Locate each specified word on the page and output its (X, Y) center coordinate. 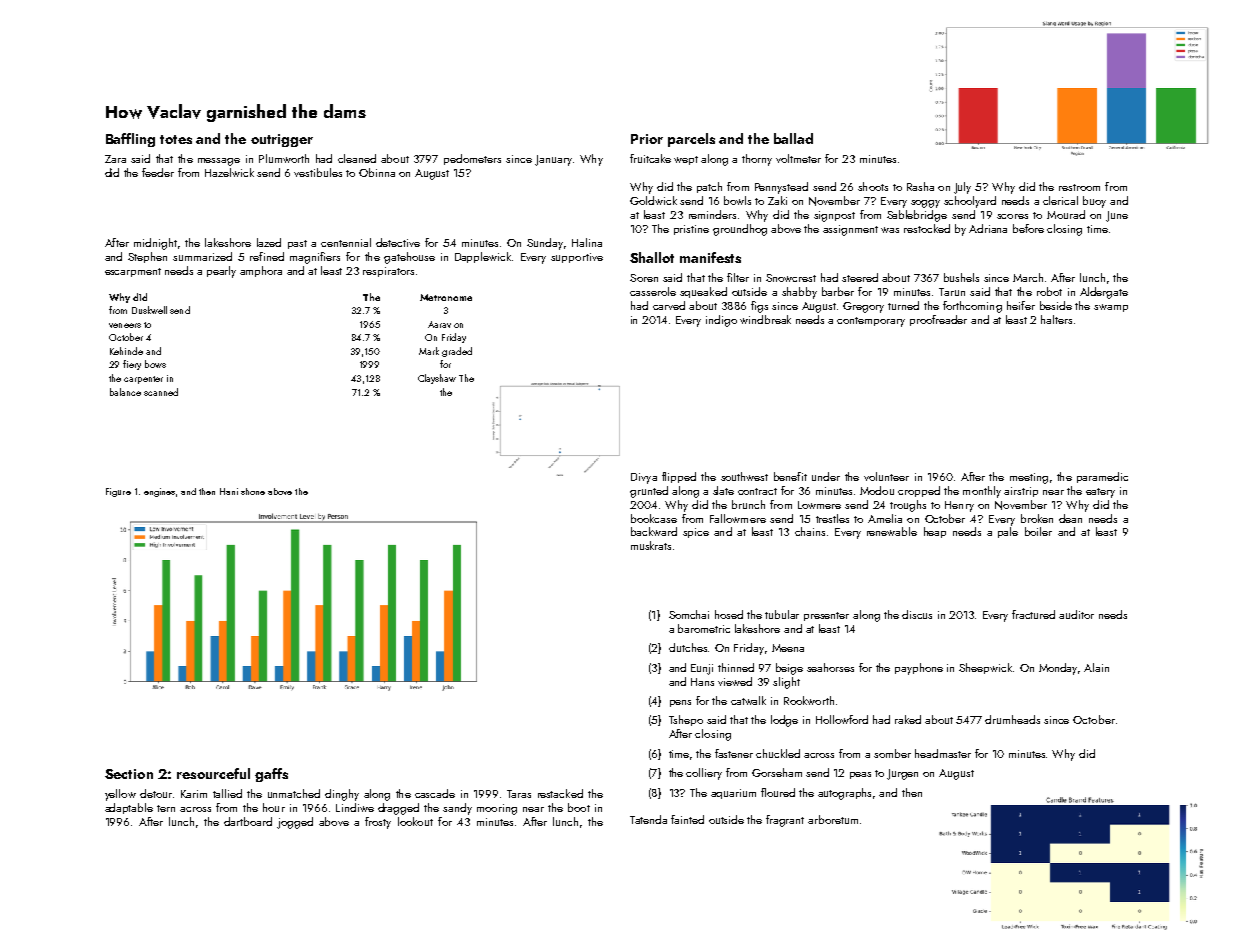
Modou (877, 490)
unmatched (294, 793)
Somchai (689, 614)
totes (176, 139)
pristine (691, 230)
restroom (1079, 187)
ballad (793, 138)
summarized (202, 256)
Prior (647, 139)
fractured (1033, 614)
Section (129, 774)
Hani (229, 491)
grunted (649, 492)
